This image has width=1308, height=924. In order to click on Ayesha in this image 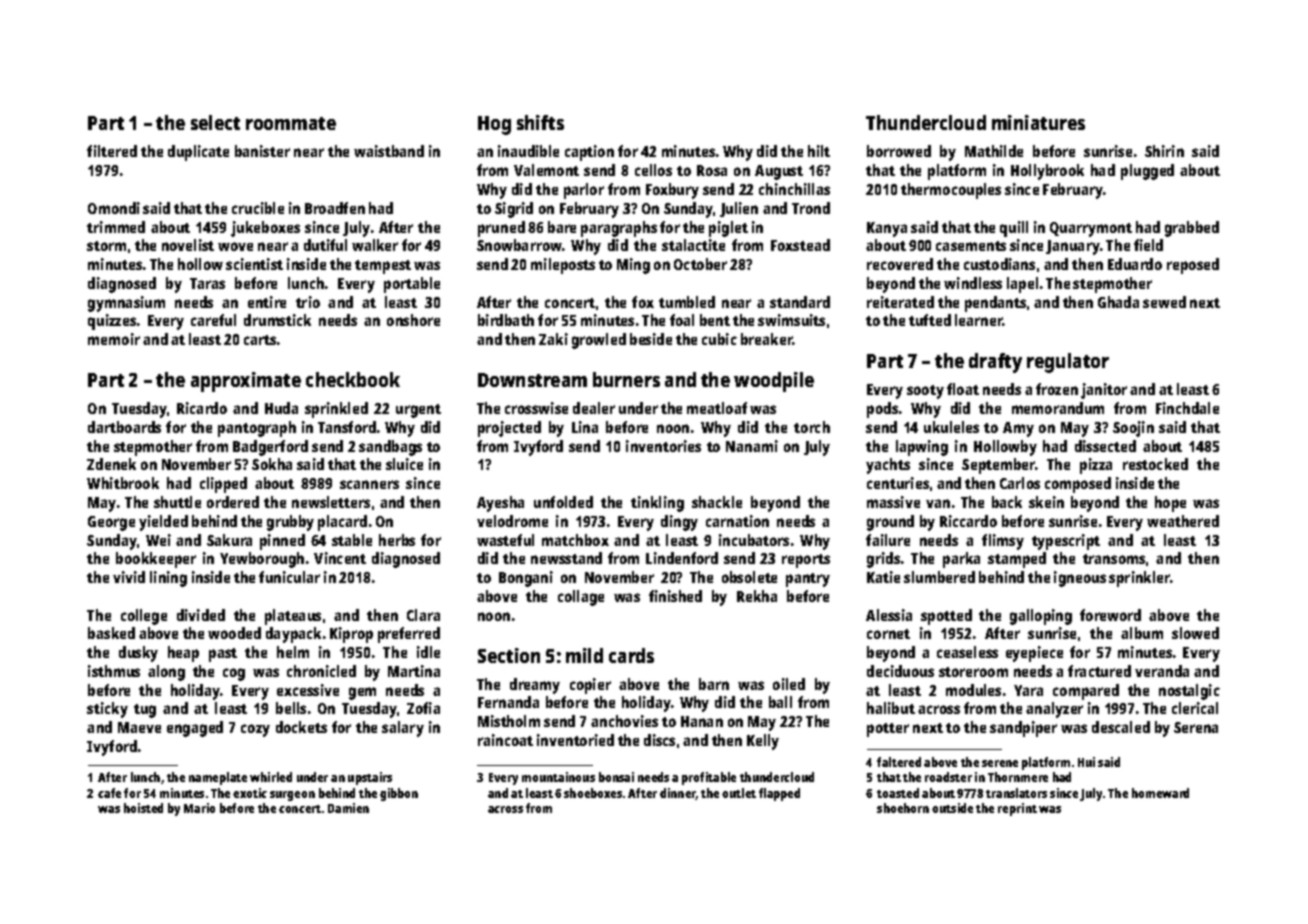, I will do `click(500, 504)`.
